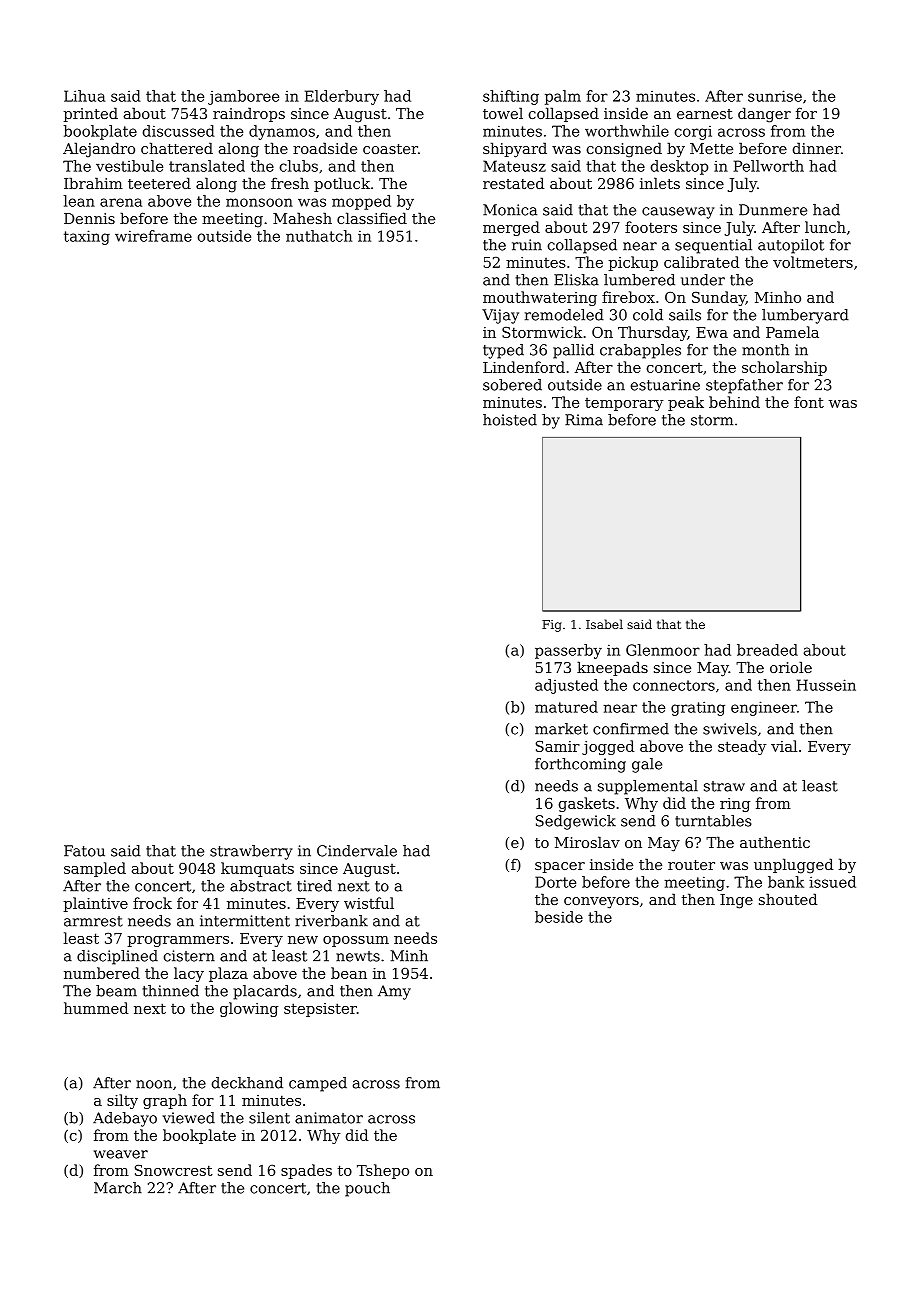 The width and height of the screenshot is (924, 1314). I want to click on fresh, so click(290, 183).
